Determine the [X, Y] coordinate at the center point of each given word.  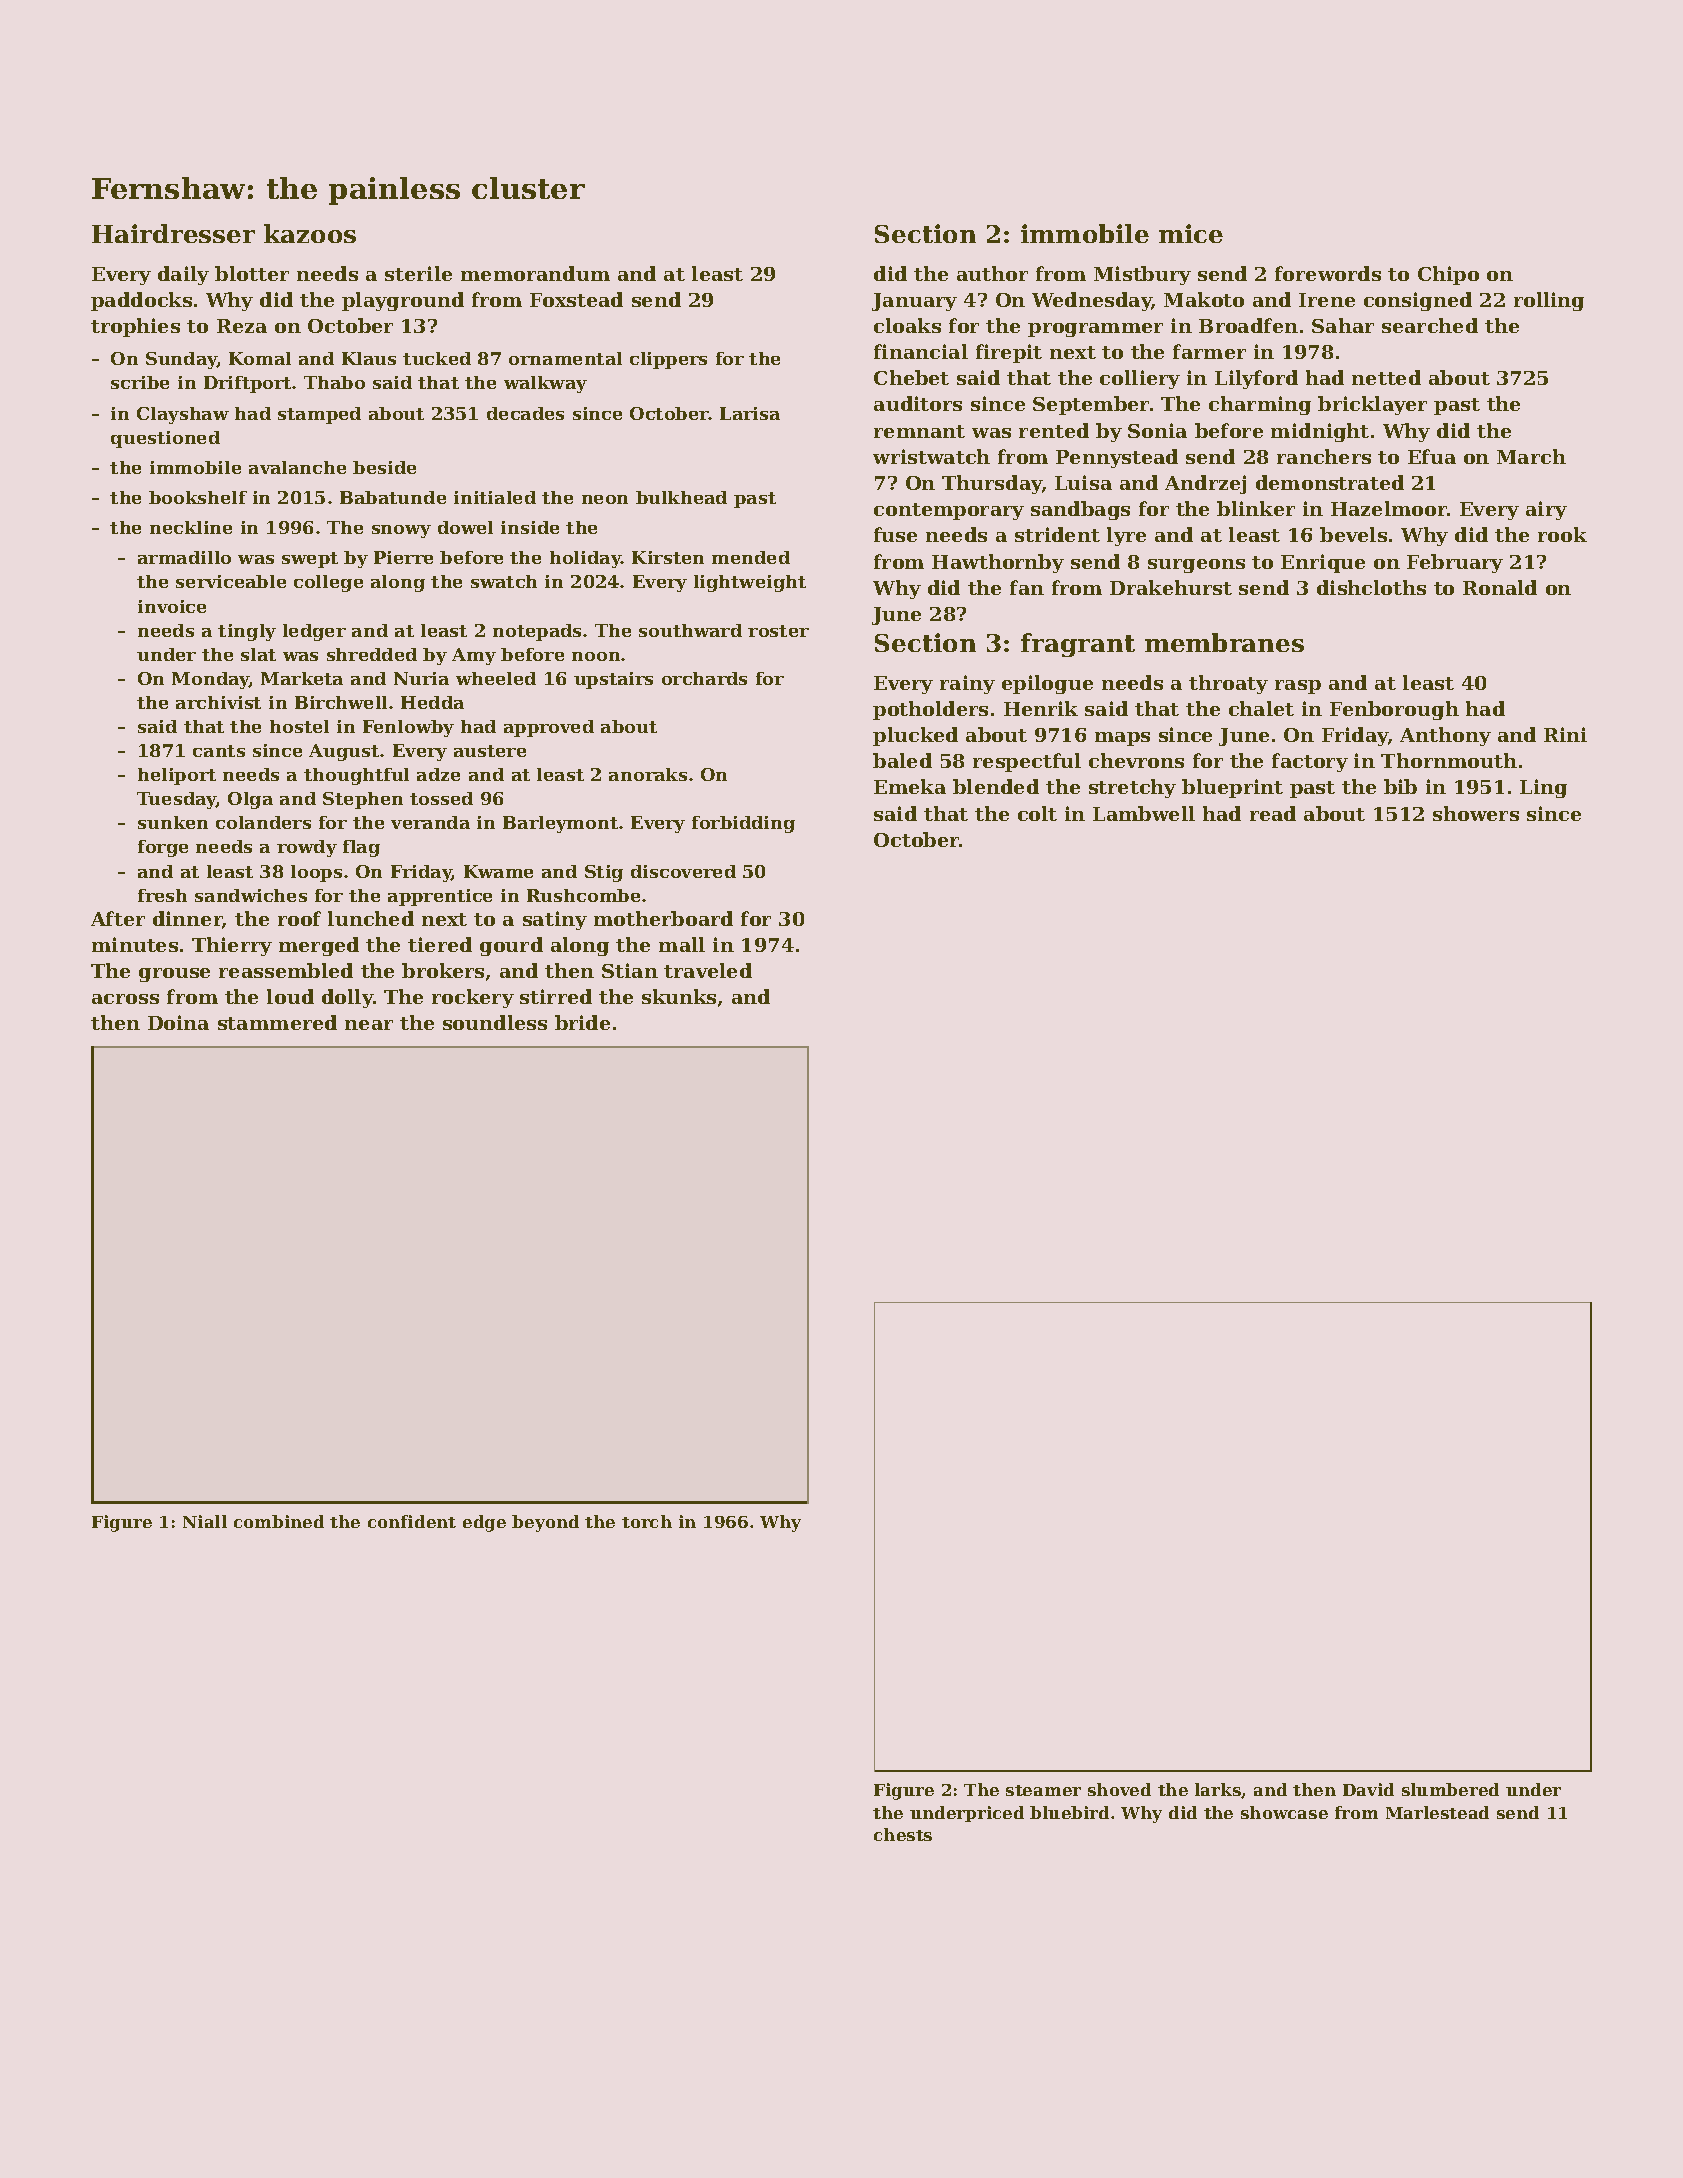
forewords [1328, 273]
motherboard [663, 918]
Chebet [911, 377]
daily [183, 275]
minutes [135, 944]
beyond [545, 1523]
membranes [1224, 642]
